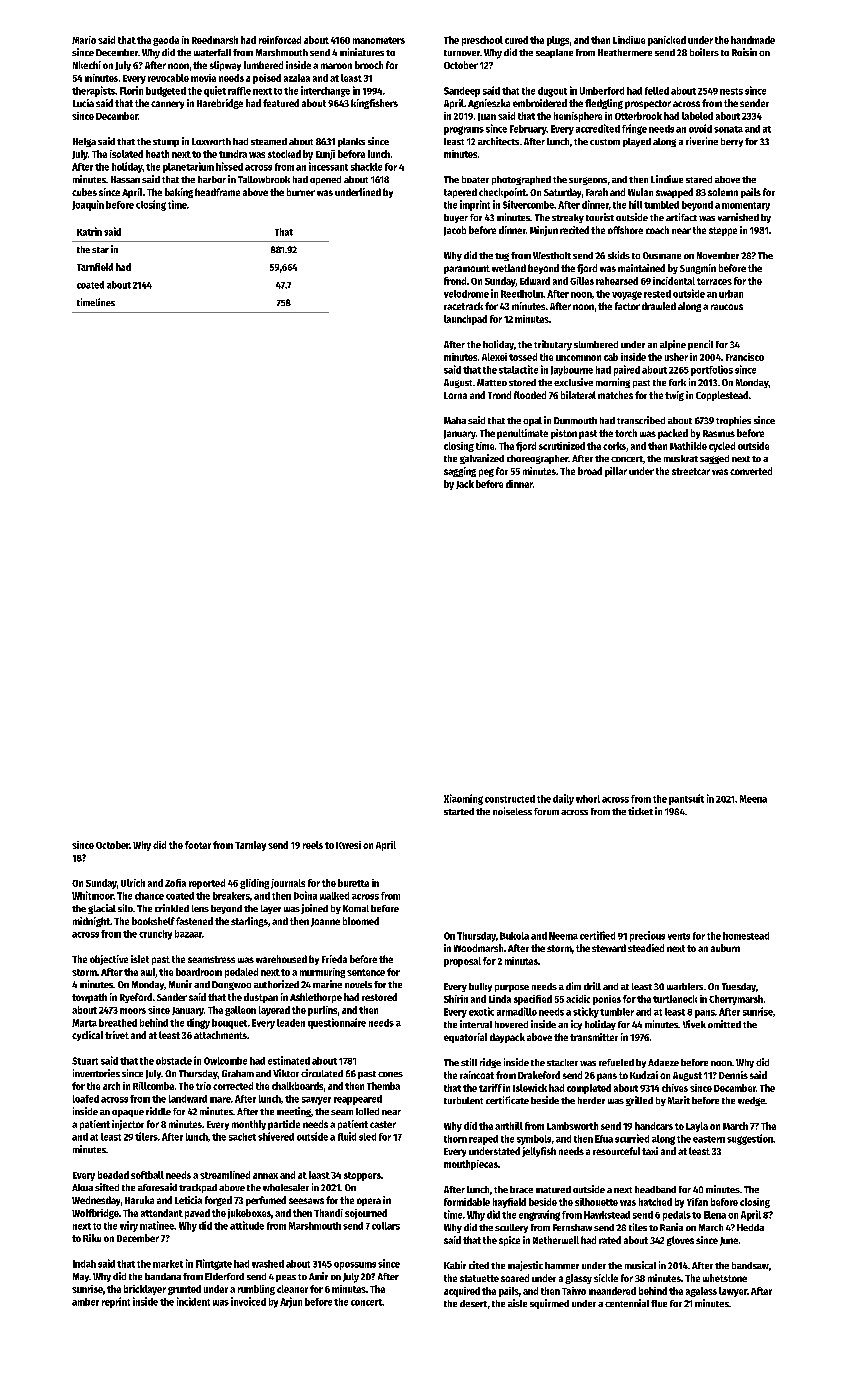  Describe the element at coordinates (751, 471) in the document. I see `converted` at that location.
